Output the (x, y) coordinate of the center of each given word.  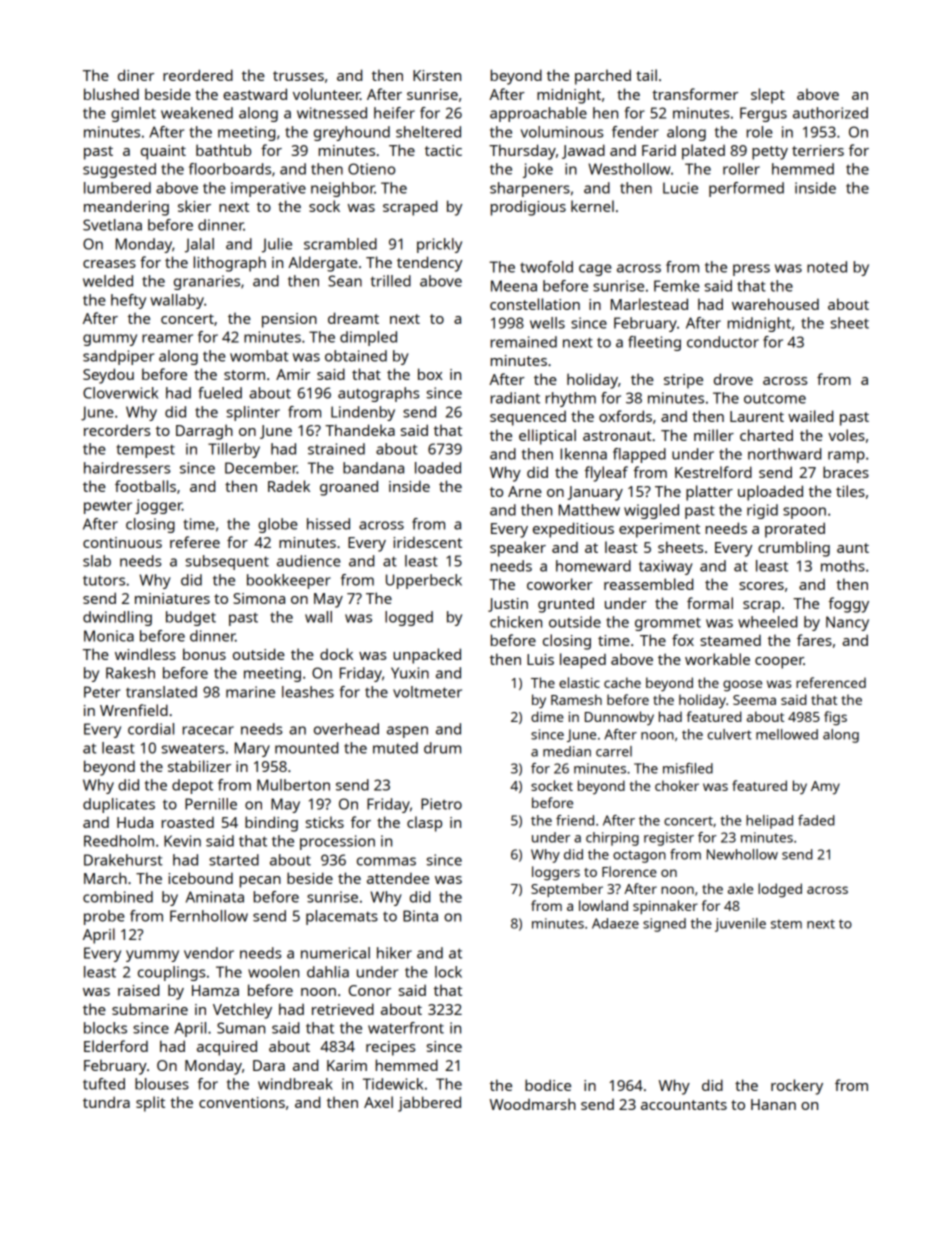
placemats (342, 917)
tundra (106, 1102)
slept (768, 96)
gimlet (133, 114)
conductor (723, 342)
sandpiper (118, 357)
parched (603, 77)
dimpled (368, 338)
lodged (780, 890)
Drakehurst (123, 860)
